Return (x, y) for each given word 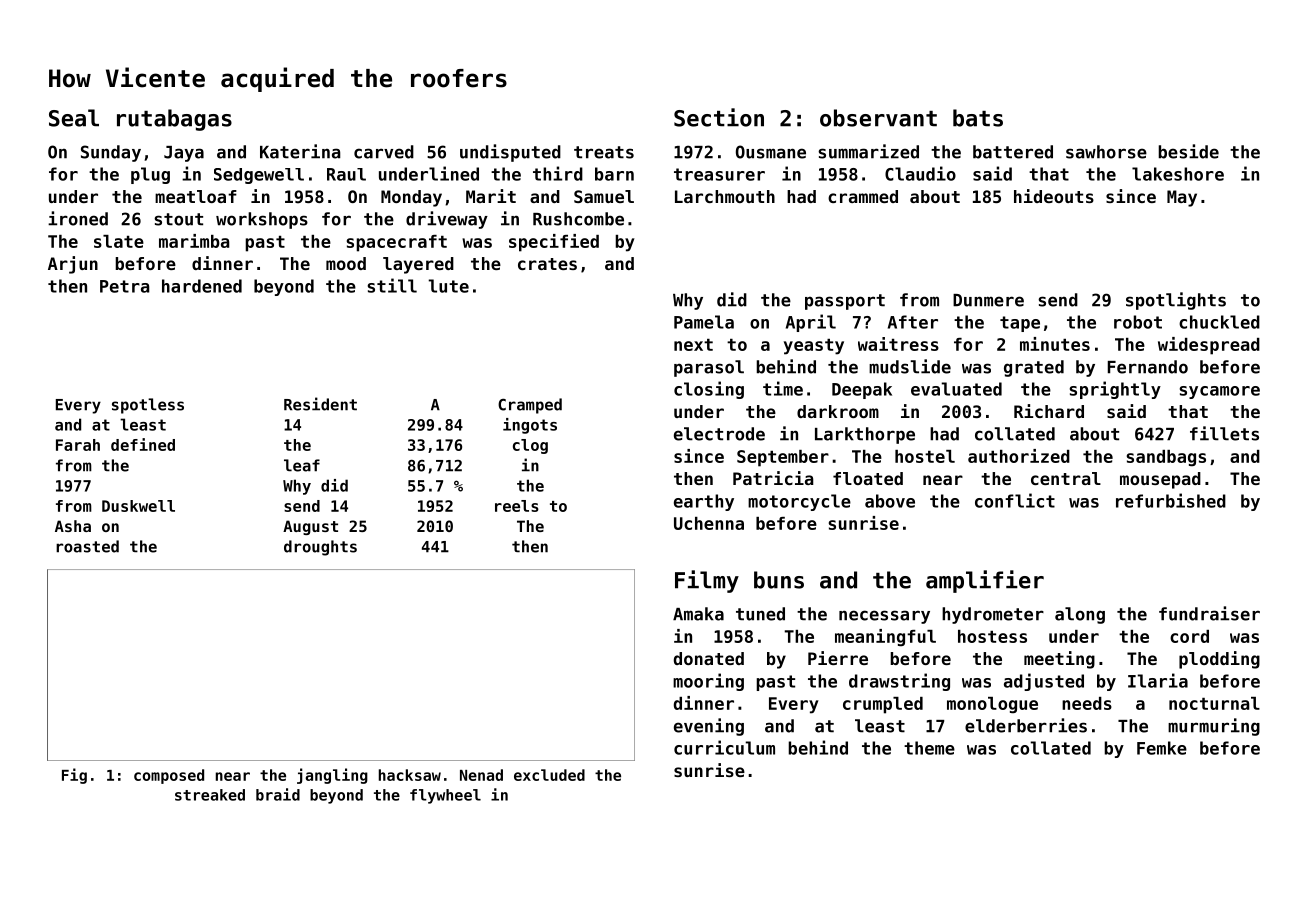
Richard (1049, 411)
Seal (74, 118)
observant (878, 118)
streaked (210, 795)
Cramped (530, 406)
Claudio (920, 173)
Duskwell (138, 506)
